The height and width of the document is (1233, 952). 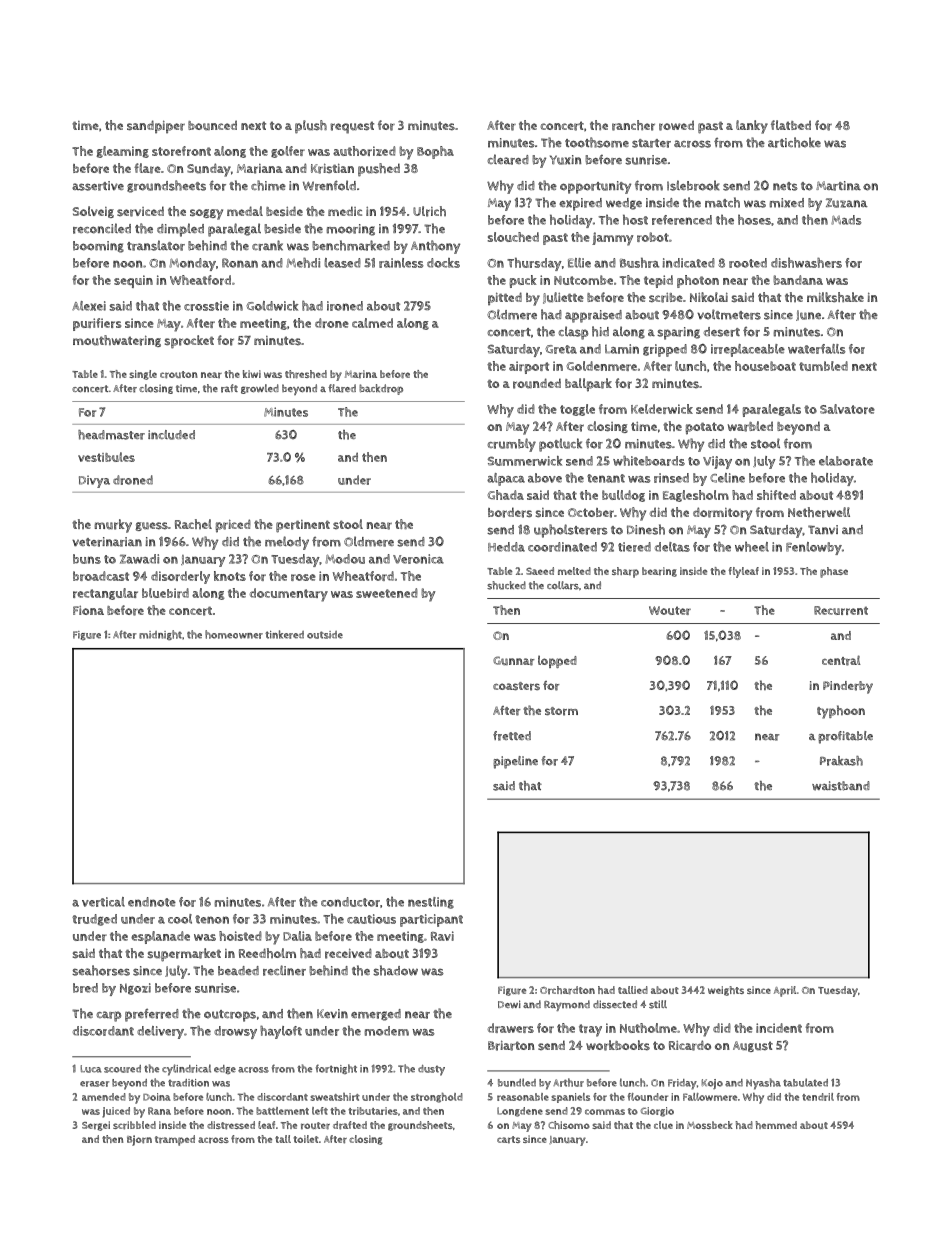 What do you see at coordinates (160, 635) in the document?
I see `midnight` at bounding box center [160, 635].
